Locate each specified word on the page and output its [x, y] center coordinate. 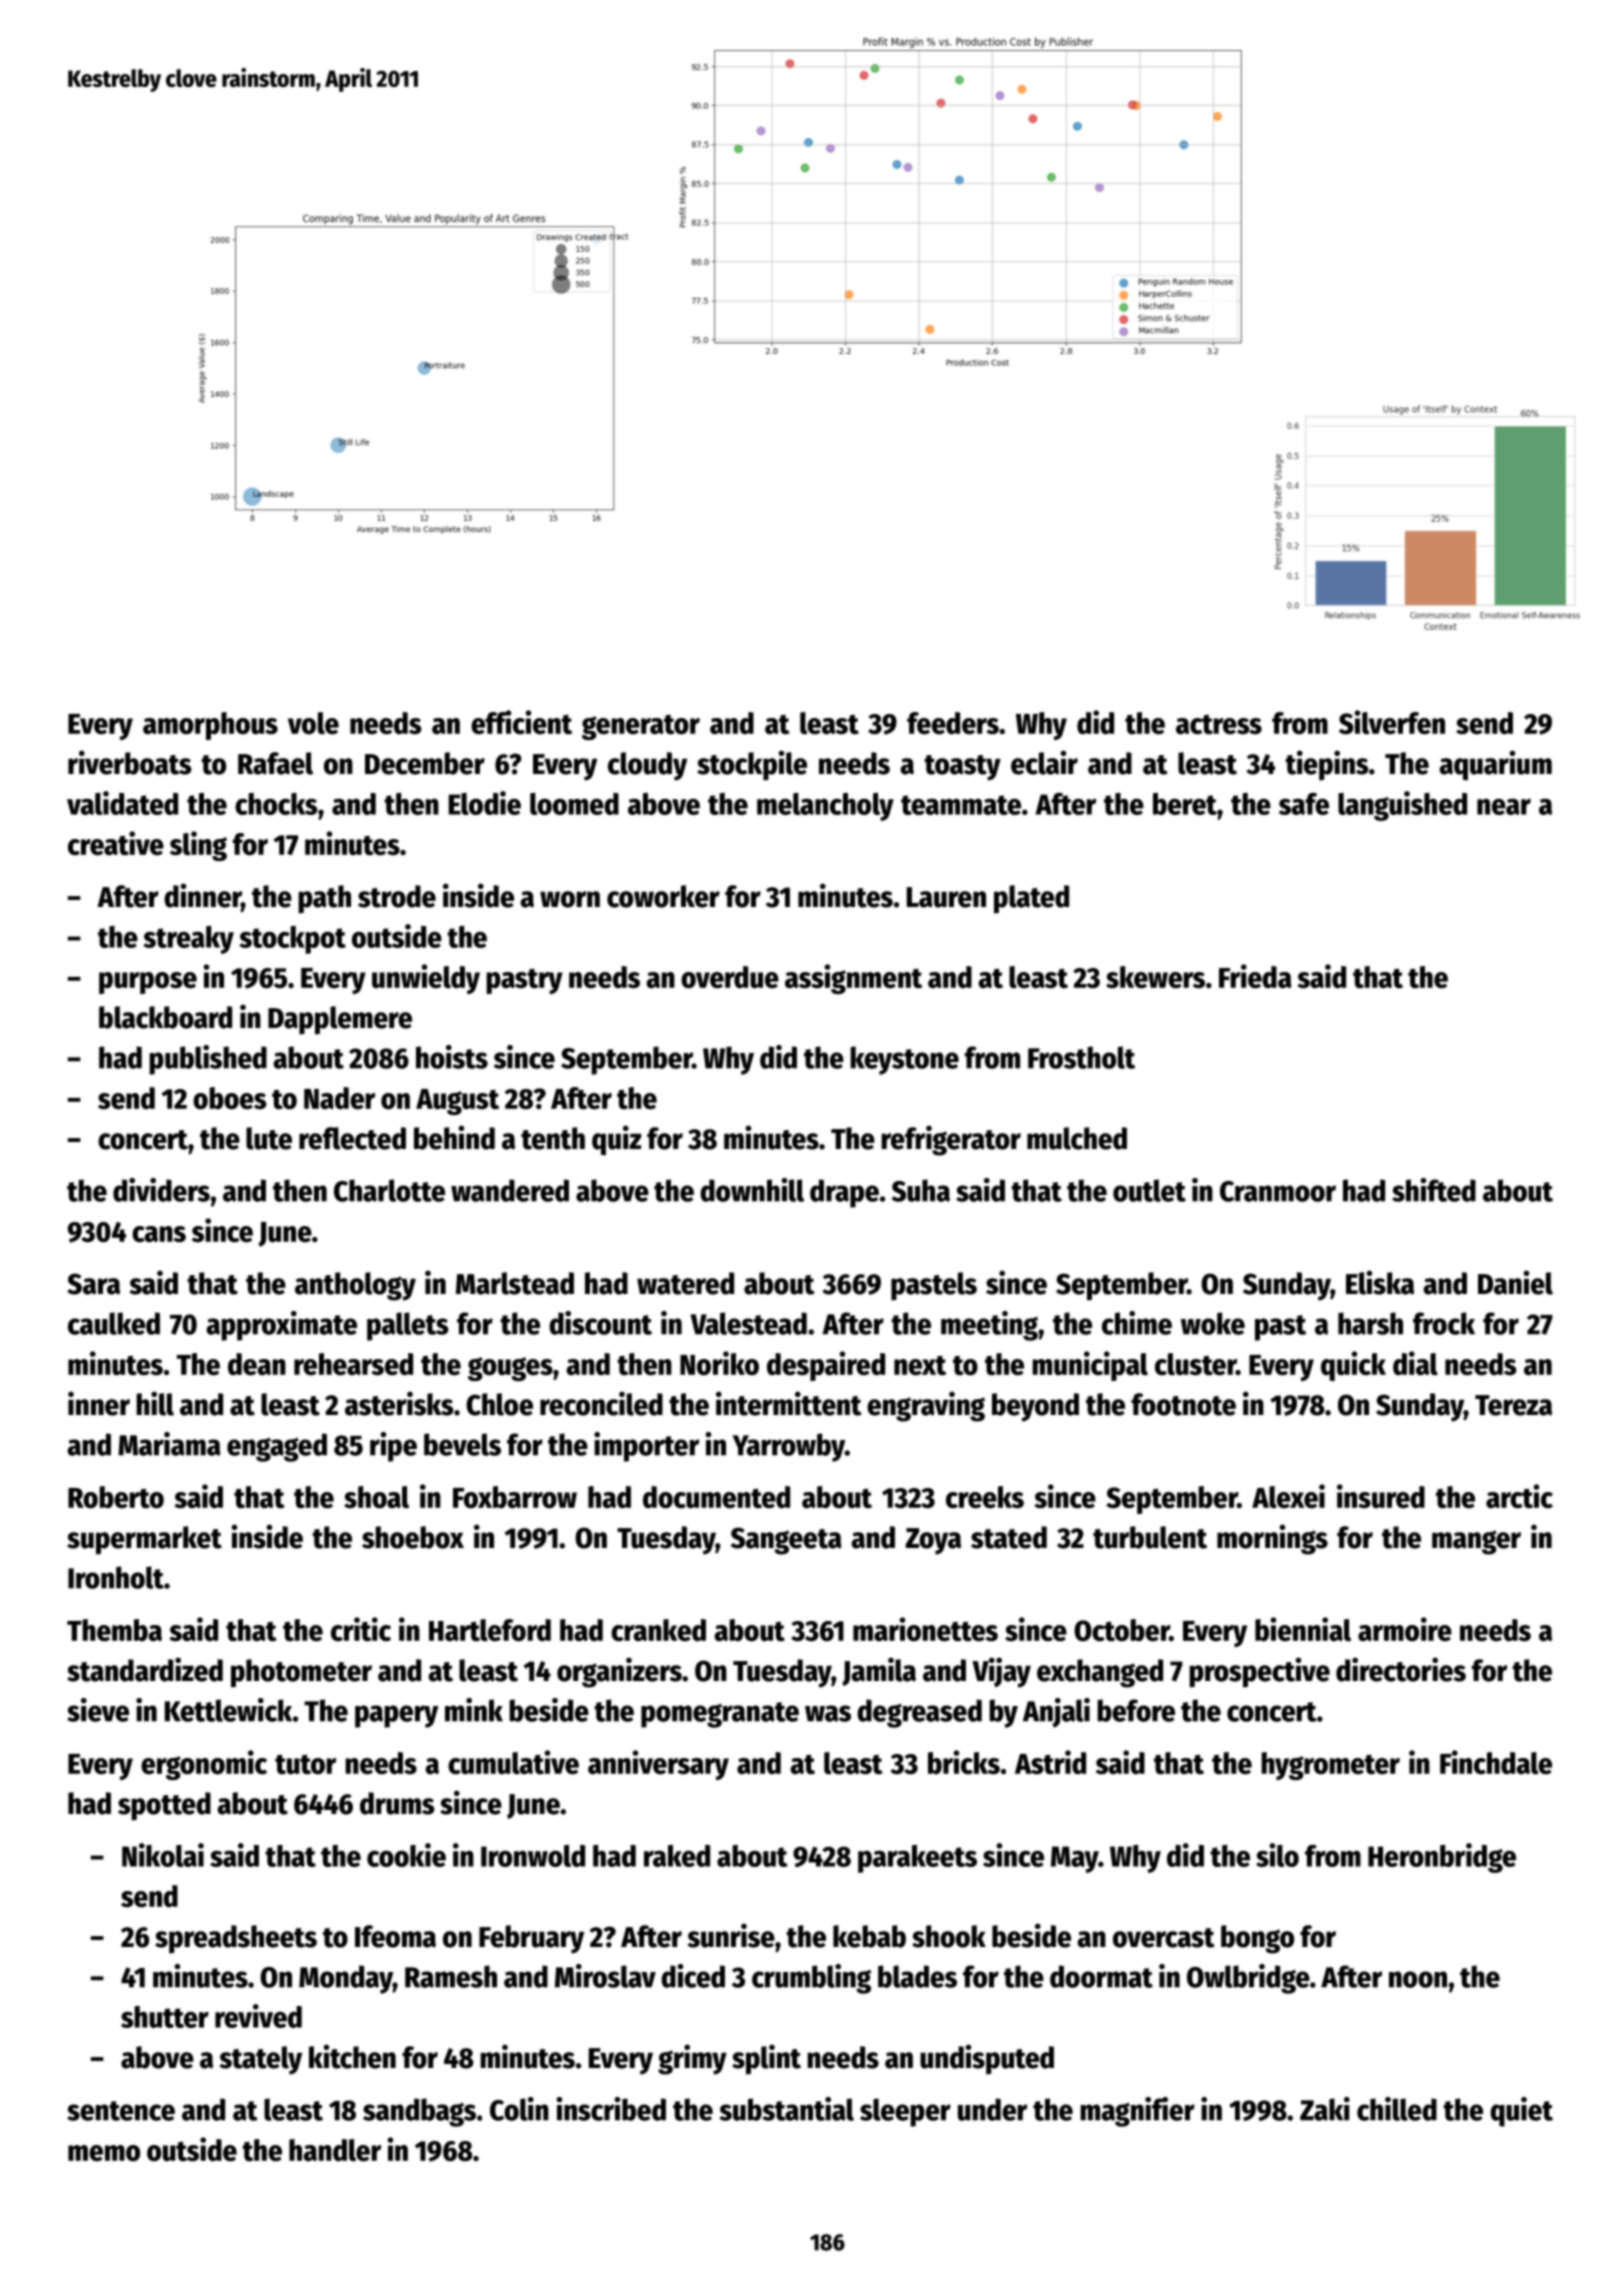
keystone [904, 1060]
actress [1219, 724]
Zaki [1325, 2109]
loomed [574, 804]
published [208, 1060]
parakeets [917, 1859]
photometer [301, 1673]
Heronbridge [1442, 1858]
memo [104, 2153]
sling [198, 846]
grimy [692, 2059]
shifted [1434, 1190]
